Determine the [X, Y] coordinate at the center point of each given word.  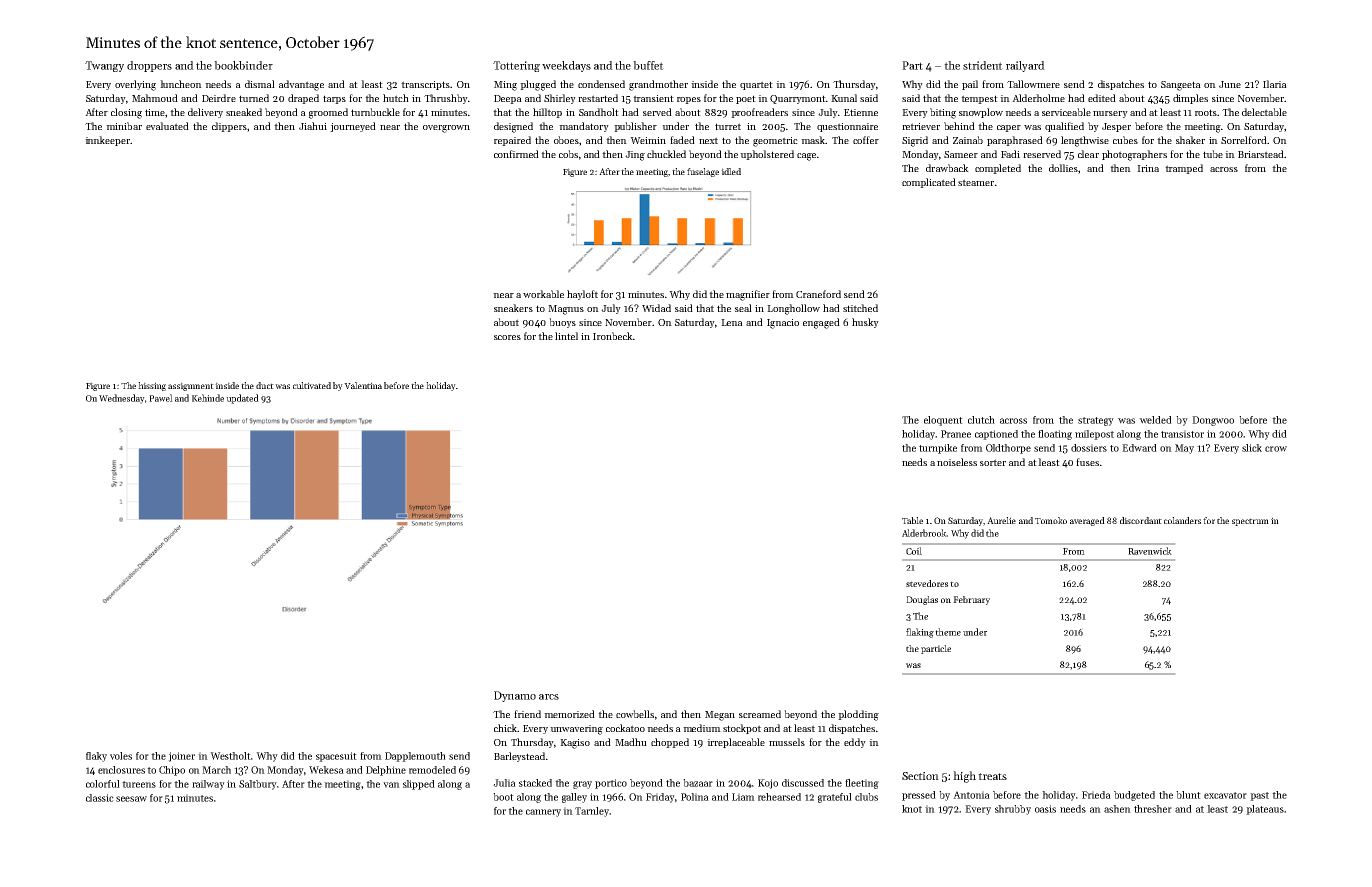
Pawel [161, 398]
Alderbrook [924, 533]
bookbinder [243, 65]
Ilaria [1275, 84]
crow [1276, 449]
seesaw [131, 799]
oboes [566, 140]
